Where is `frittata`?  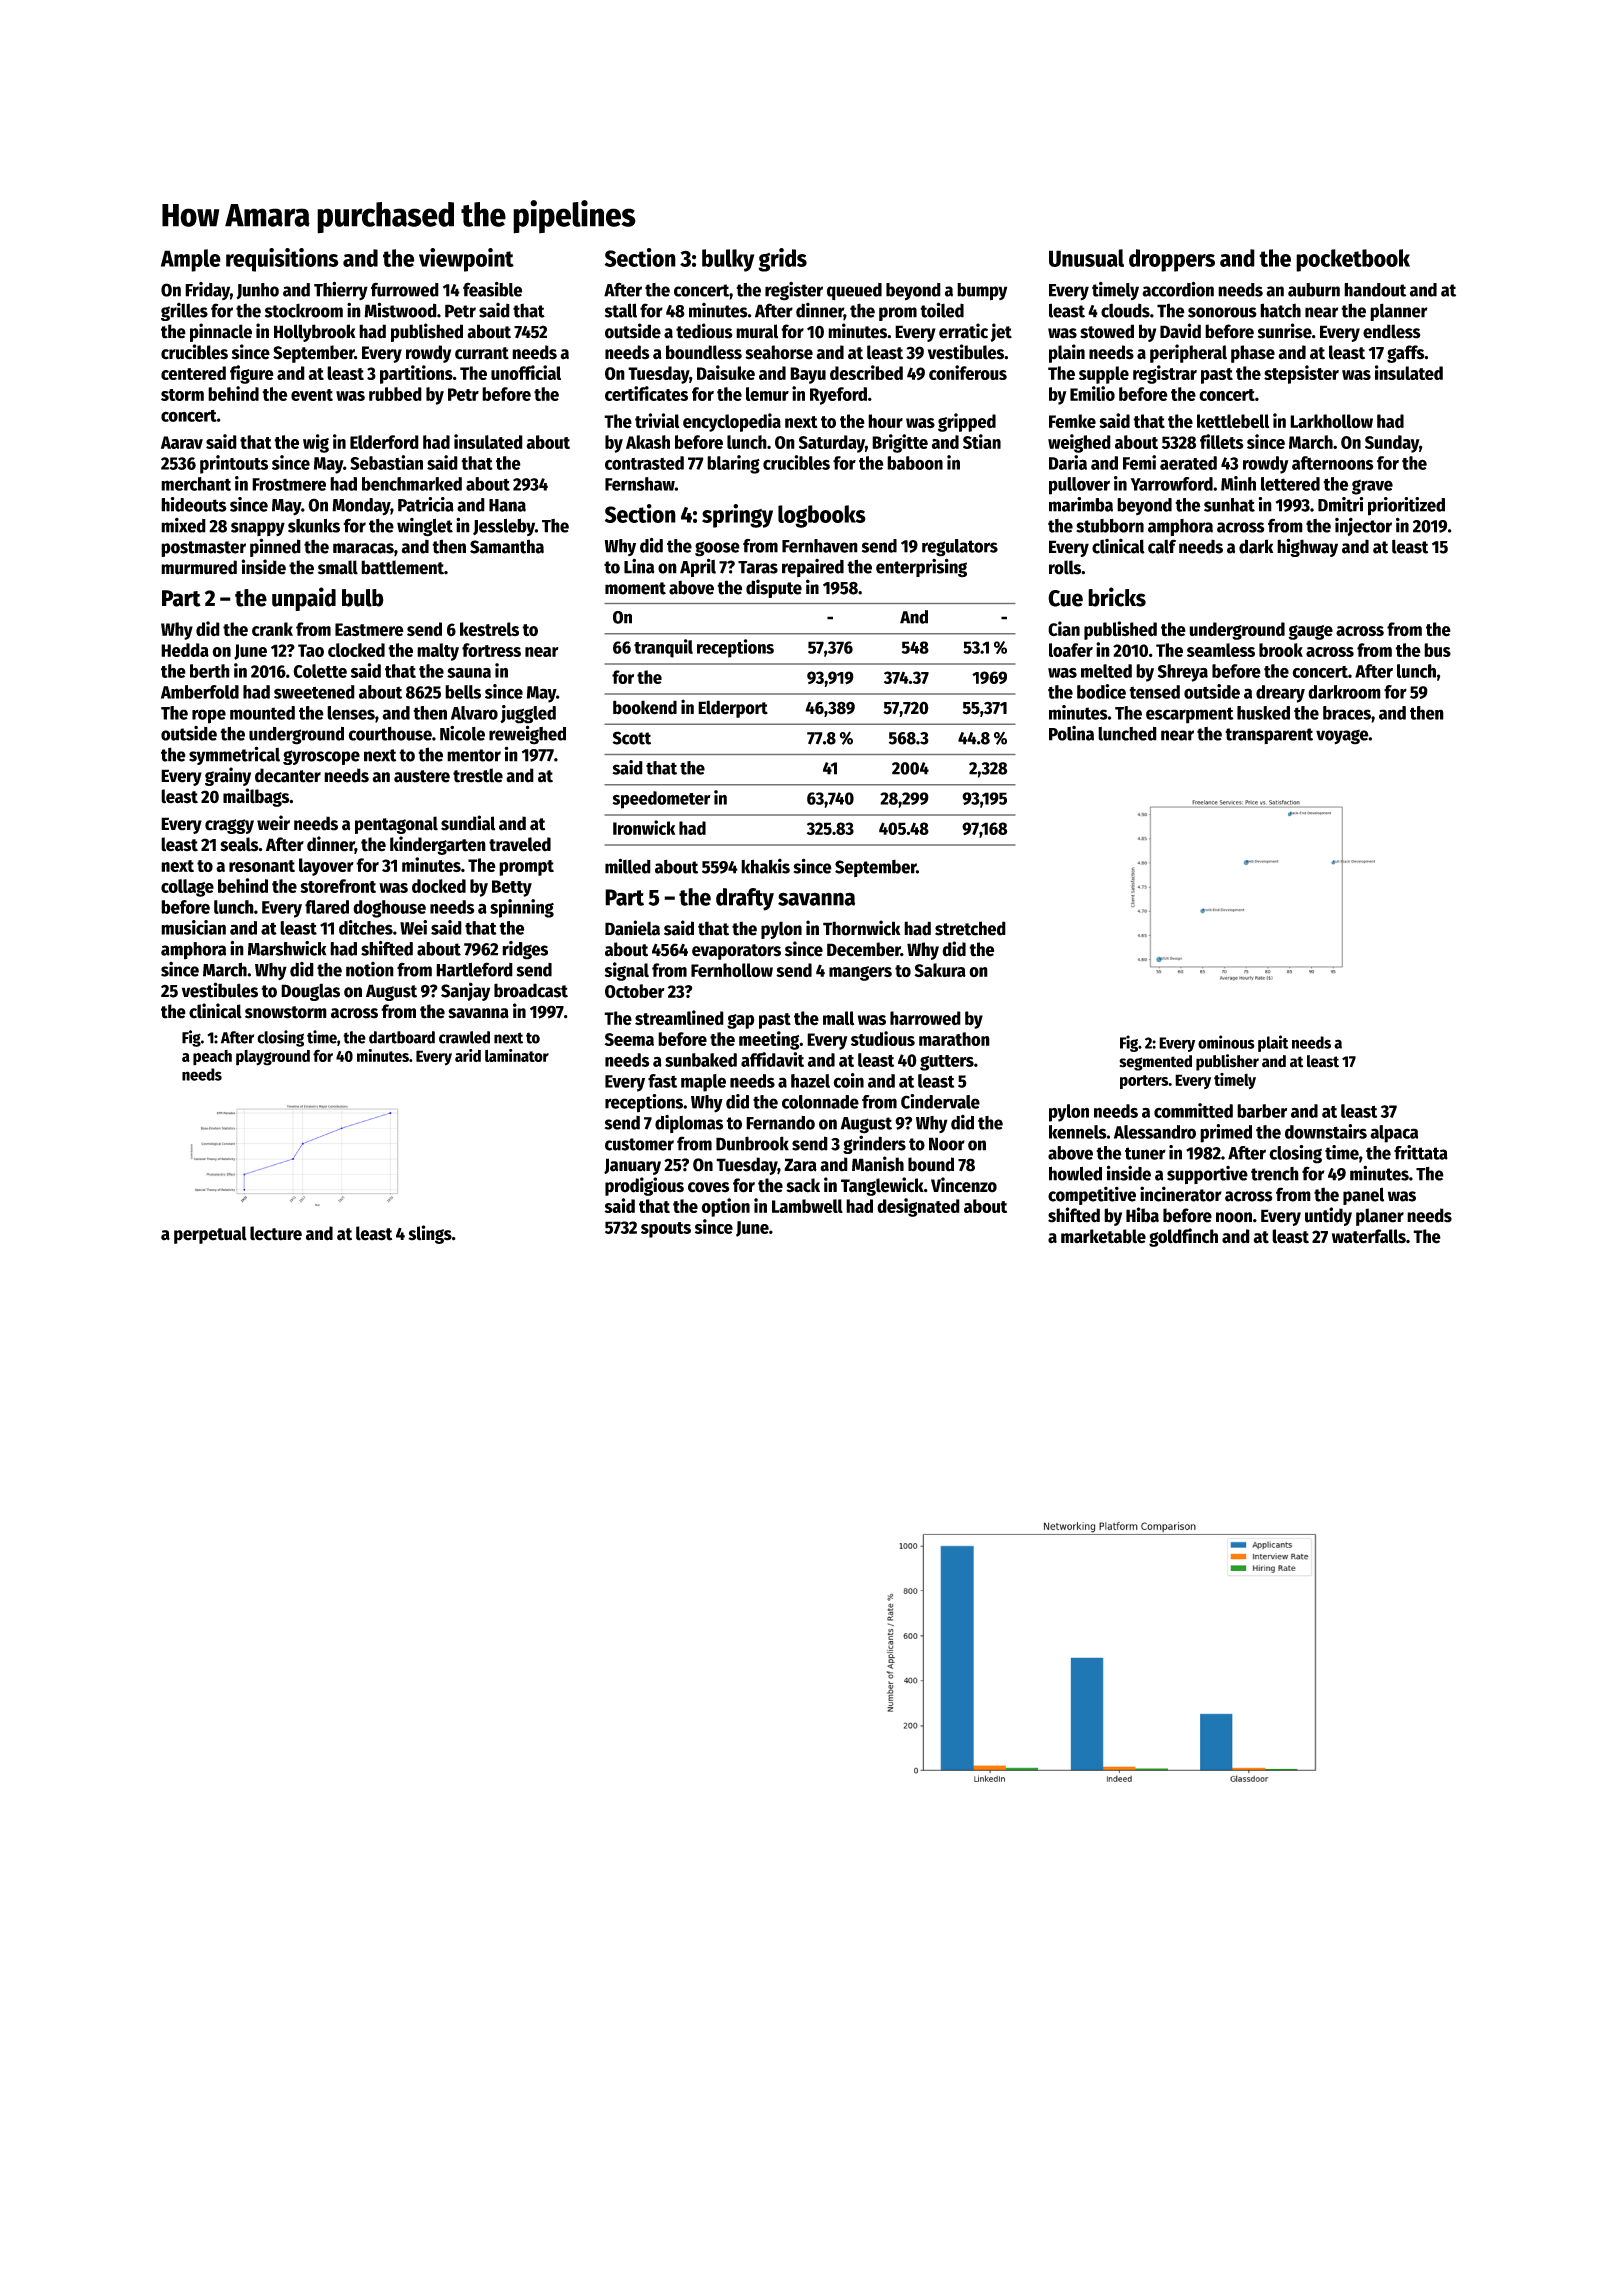 frittata is located at coordinates (1421, 1152).
